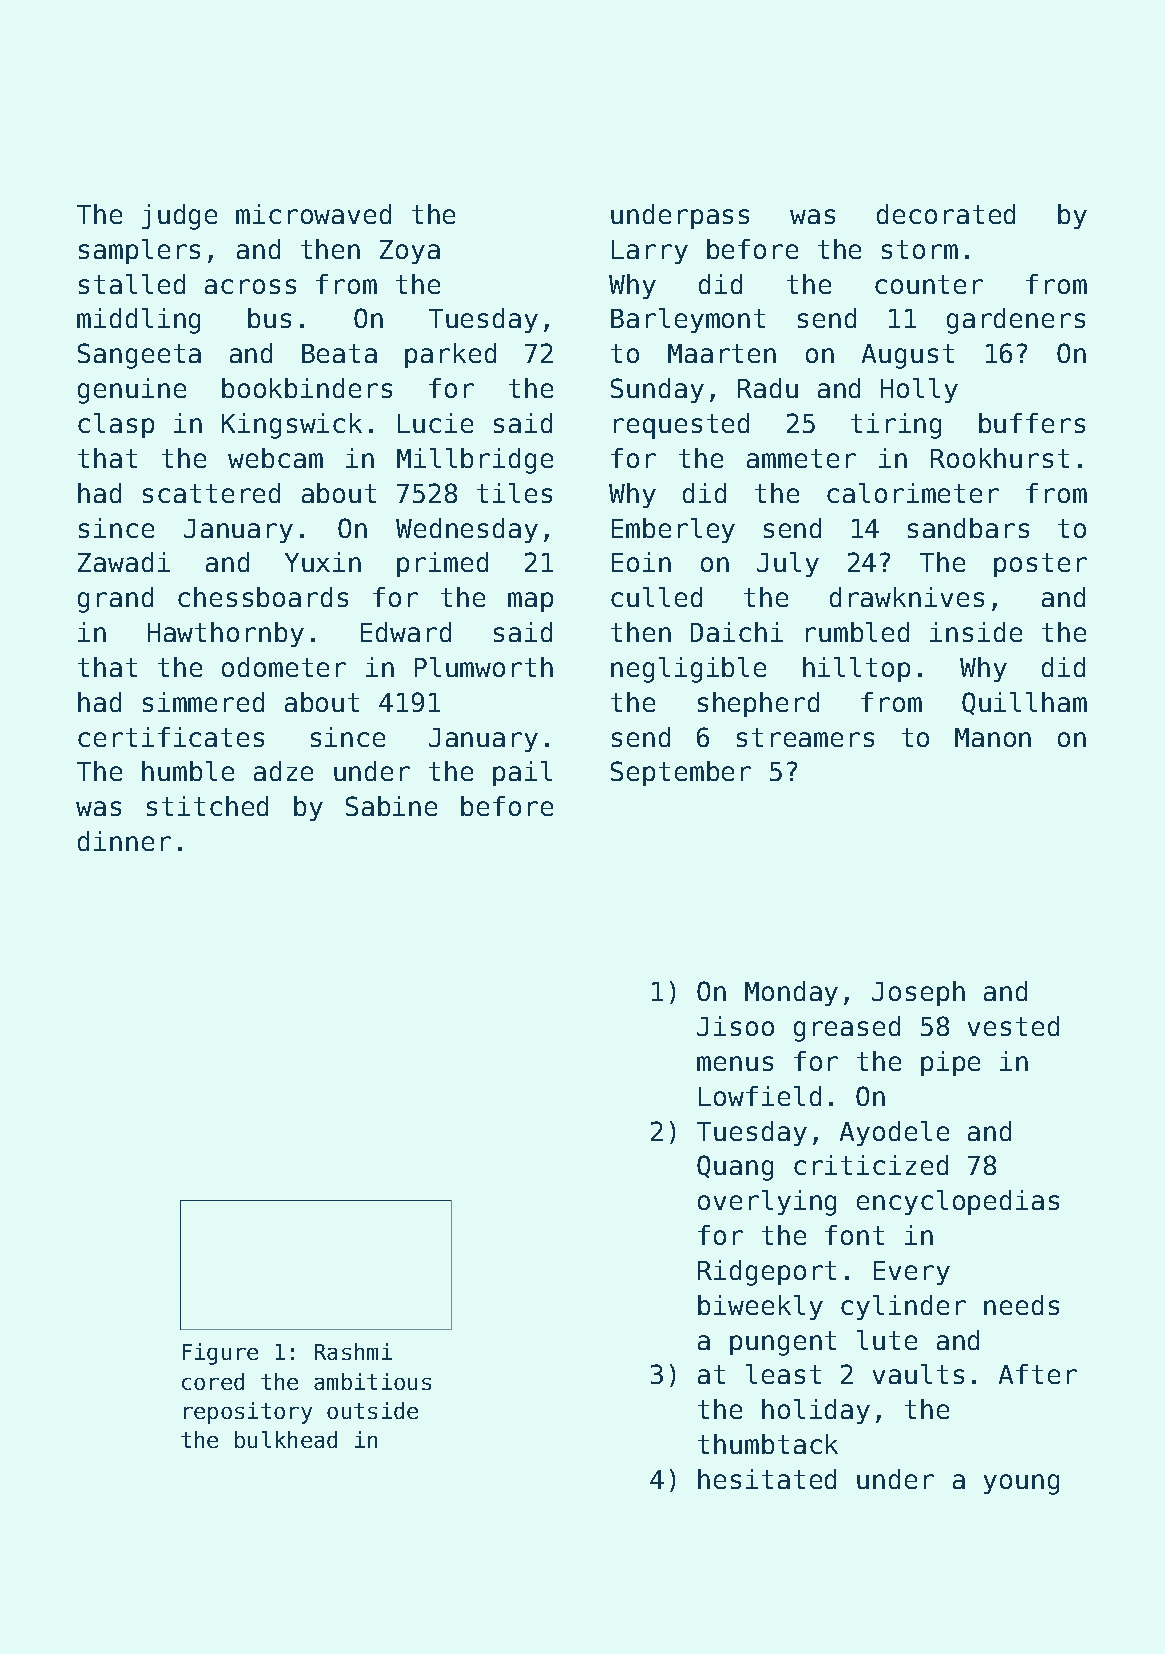 This screenshot has height=1654, width=1165. Describe the element at coordinates (907, 597) in the screenshot. I see `drawknives` at that location.
